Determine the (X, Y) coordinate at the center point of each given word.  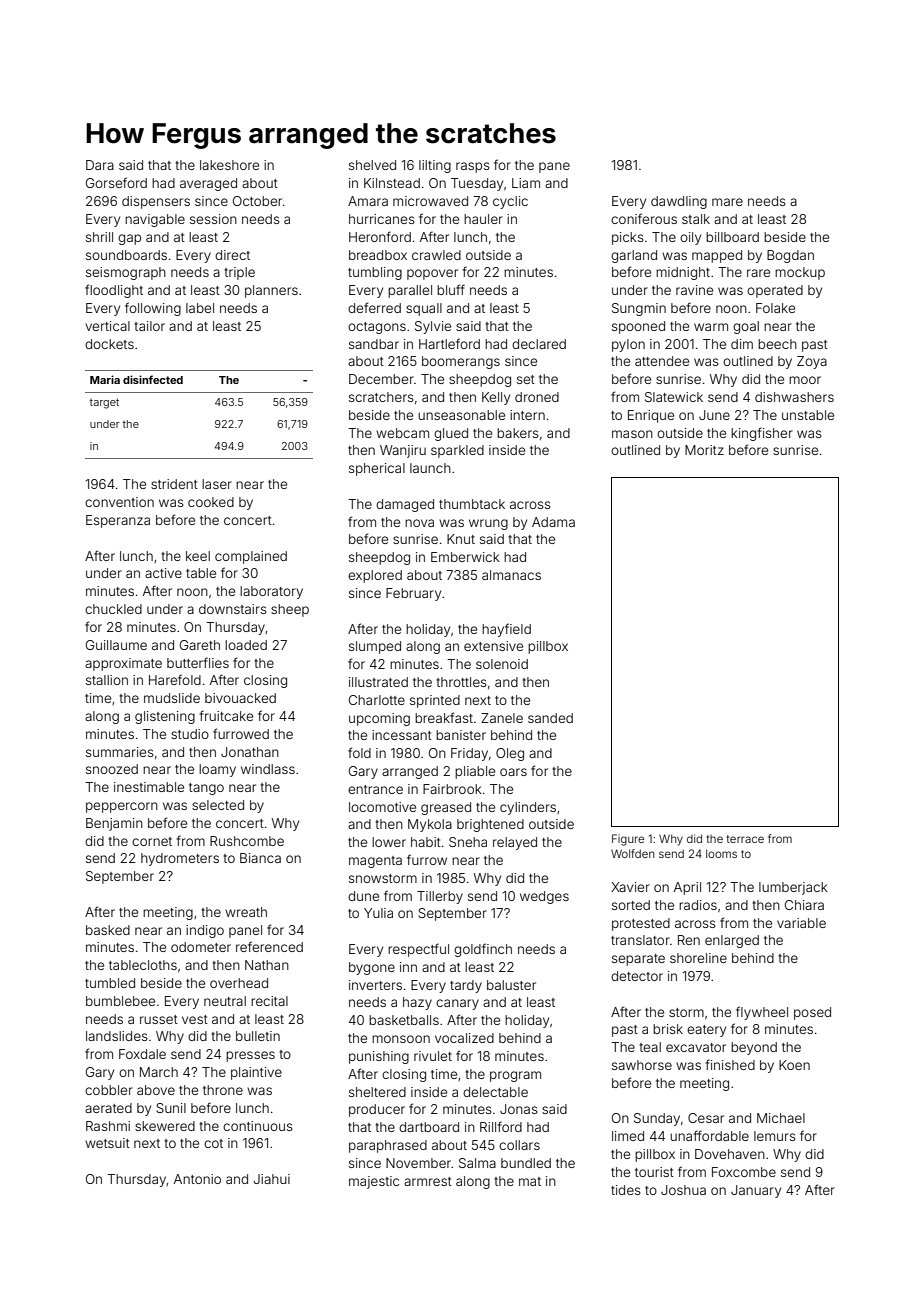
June (714, 415)
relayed (515, 843)
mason (632, 434)
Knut (461, 539)
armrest (428, 1181)
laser (217, 484)
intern (527, 415)
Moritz (704, 450)
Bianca (260, 858)
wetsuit (107, 1143)
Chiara (804, 905)
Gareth (200, 645)
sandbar (374, 344)
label (200, 308)
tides (626, 1190)
